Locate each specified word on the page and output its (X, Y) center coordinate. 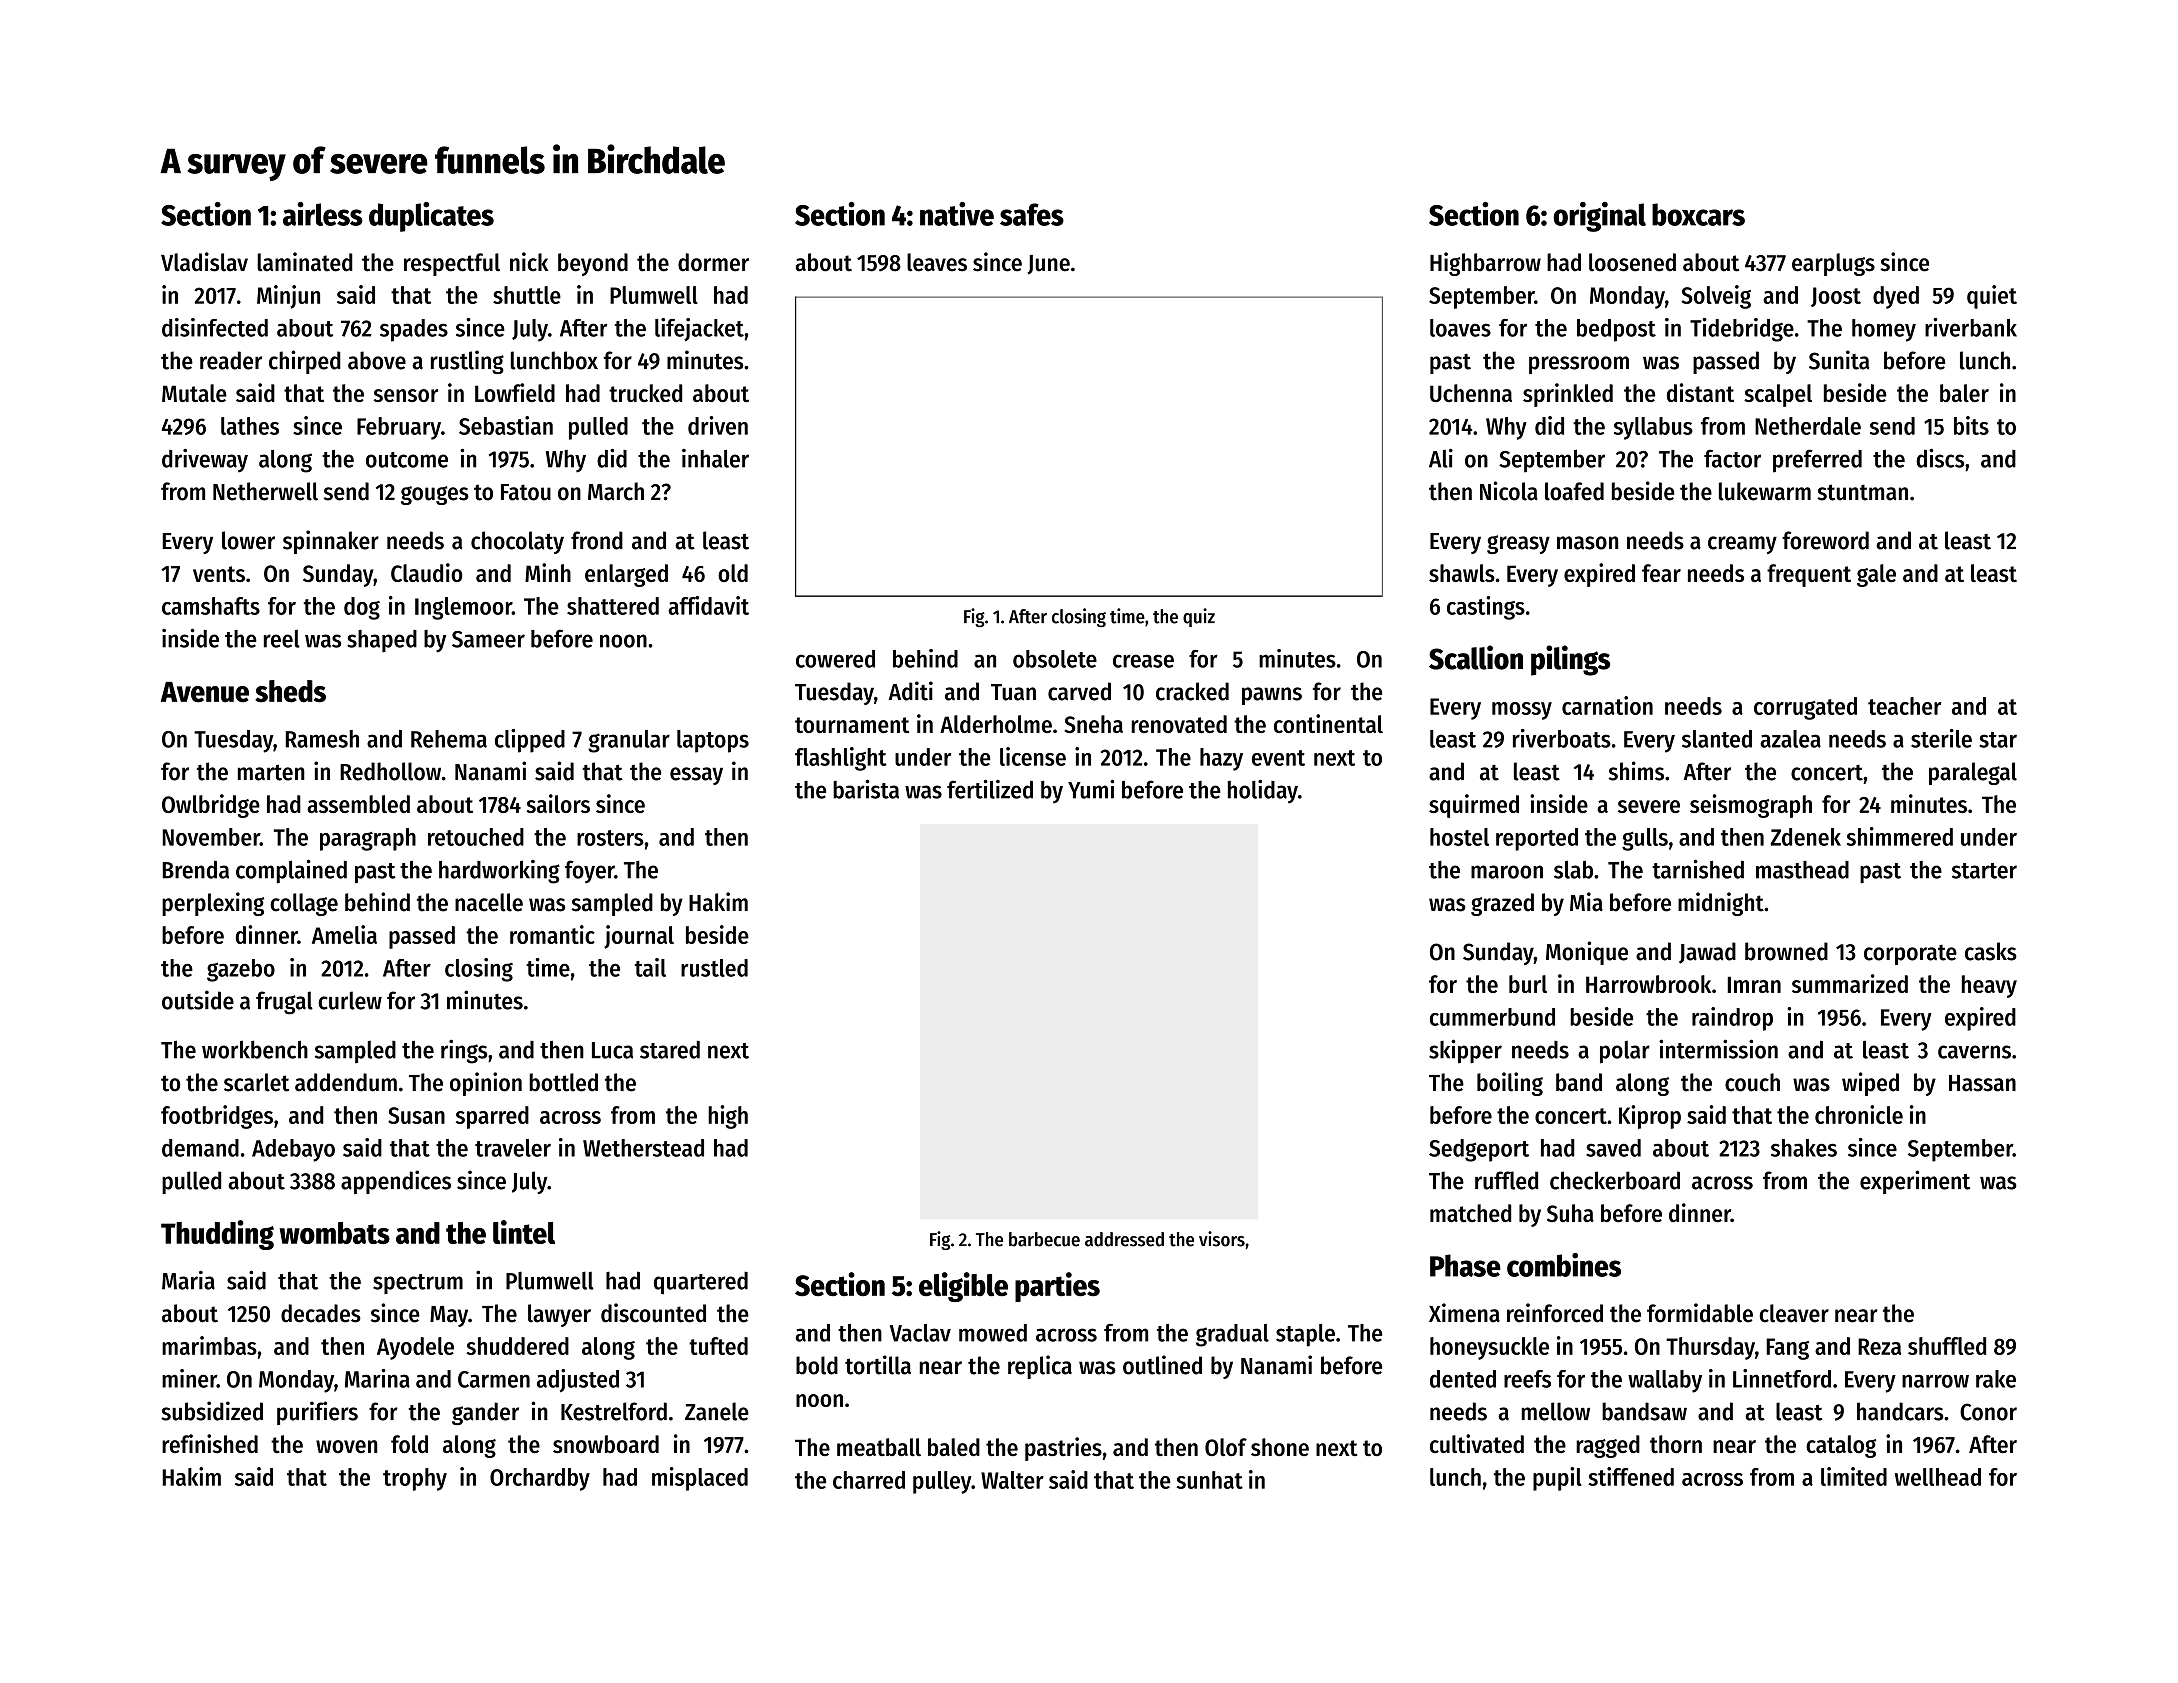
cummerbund (1492, 1017)
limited (1854, 1476)
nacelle (489, 902)
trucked (645, 393)
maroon (1507, 872)
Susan (416, 1115)
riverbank (1971, 327)
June (1048, 265)
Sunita (1839, 360)
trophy (415, 1479)
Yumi (1091, 789)
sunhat (1210, 1480)
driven (718, 425)
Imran (1754, 984)
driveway (205, 460)
